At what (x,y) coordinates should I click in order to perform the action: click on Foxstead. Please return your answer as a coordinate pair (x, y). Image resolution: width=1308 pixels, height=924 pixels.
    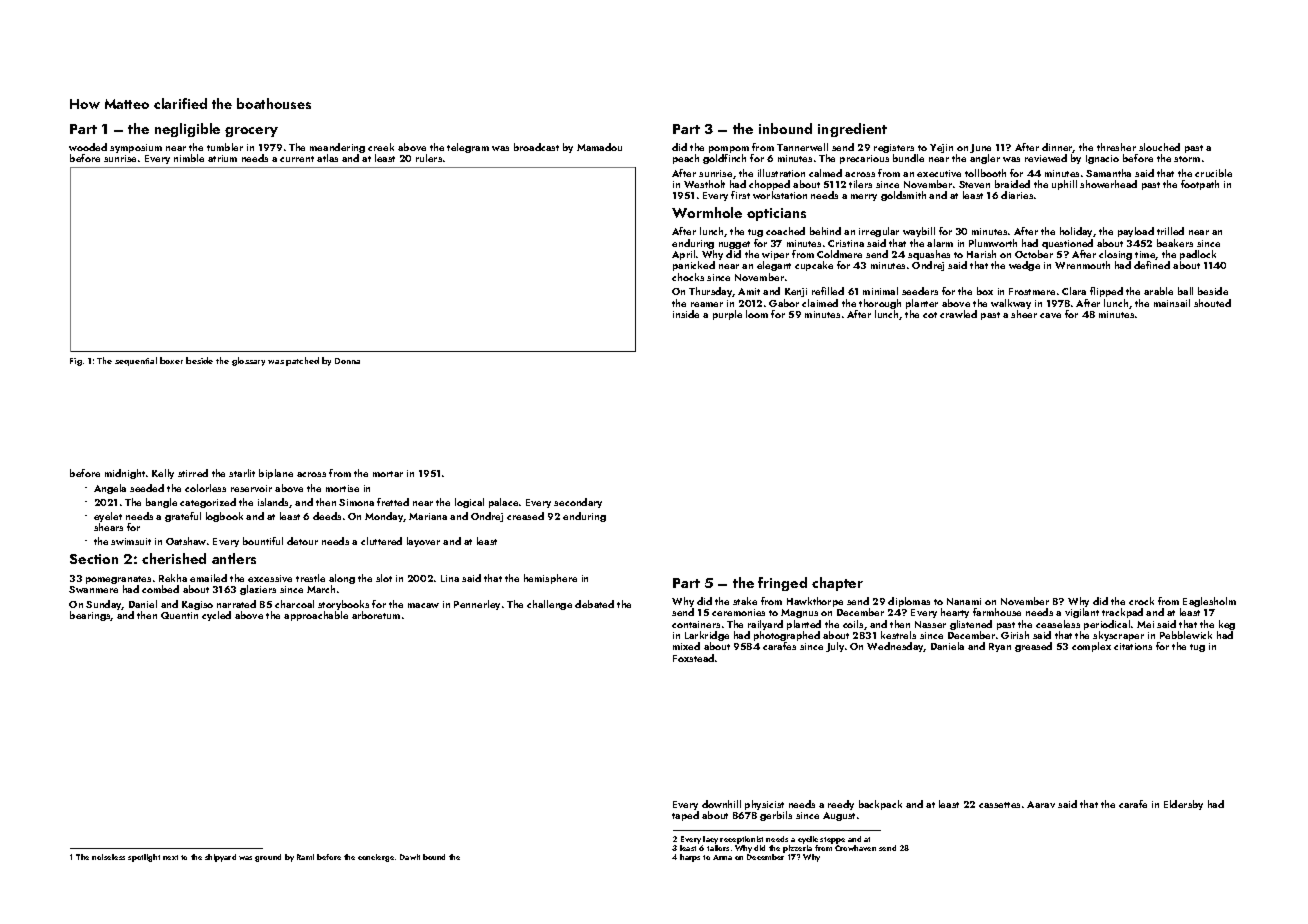
    Looking at the image, I should click on (693, 658).
